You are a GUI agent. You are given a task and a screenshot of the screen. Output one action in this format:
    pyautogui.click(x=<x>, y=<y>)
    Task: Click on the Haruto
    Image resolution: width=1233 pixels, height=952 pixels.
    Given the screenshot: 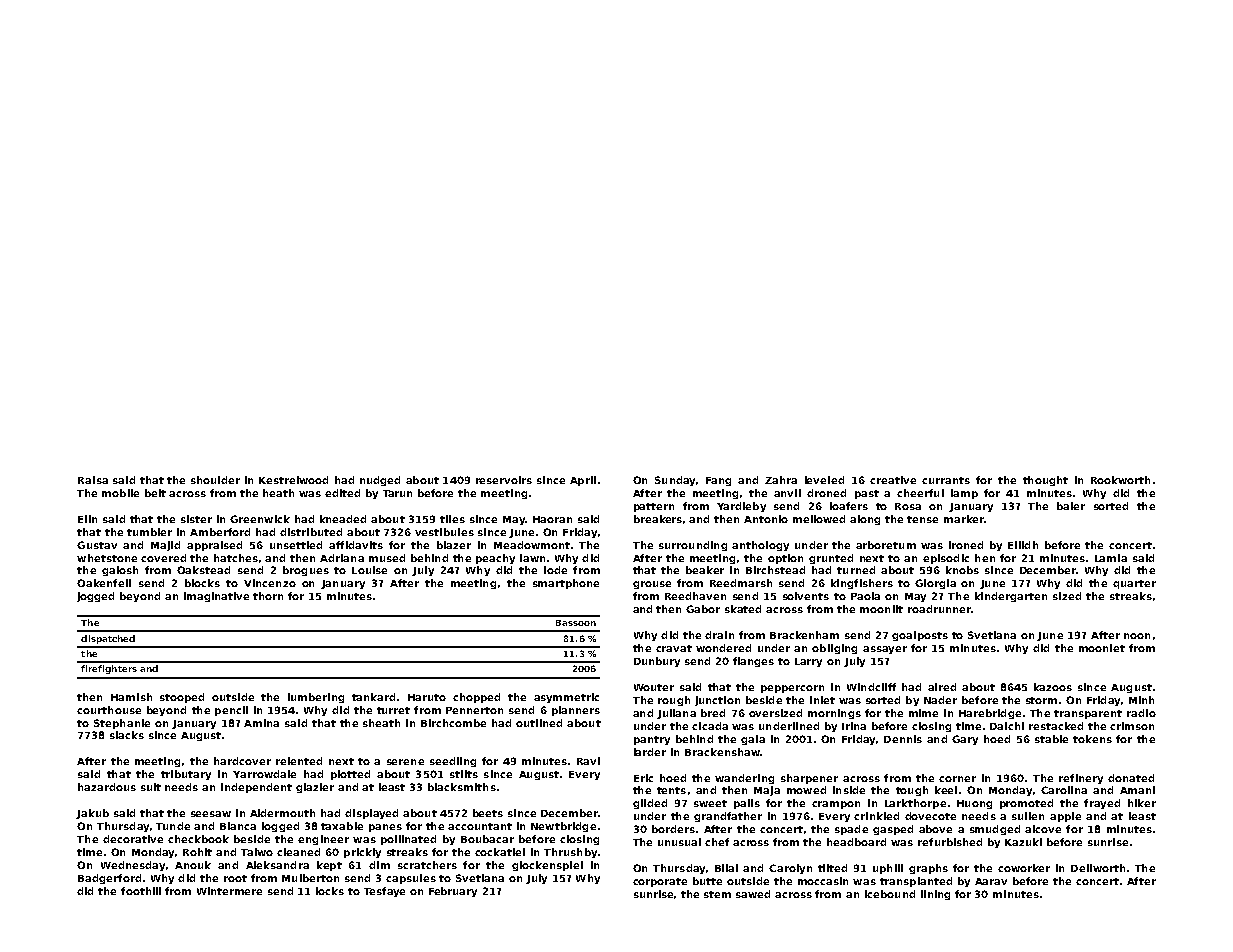 What is the action you would take?
    pyautogui.click(x=427, y=697)
